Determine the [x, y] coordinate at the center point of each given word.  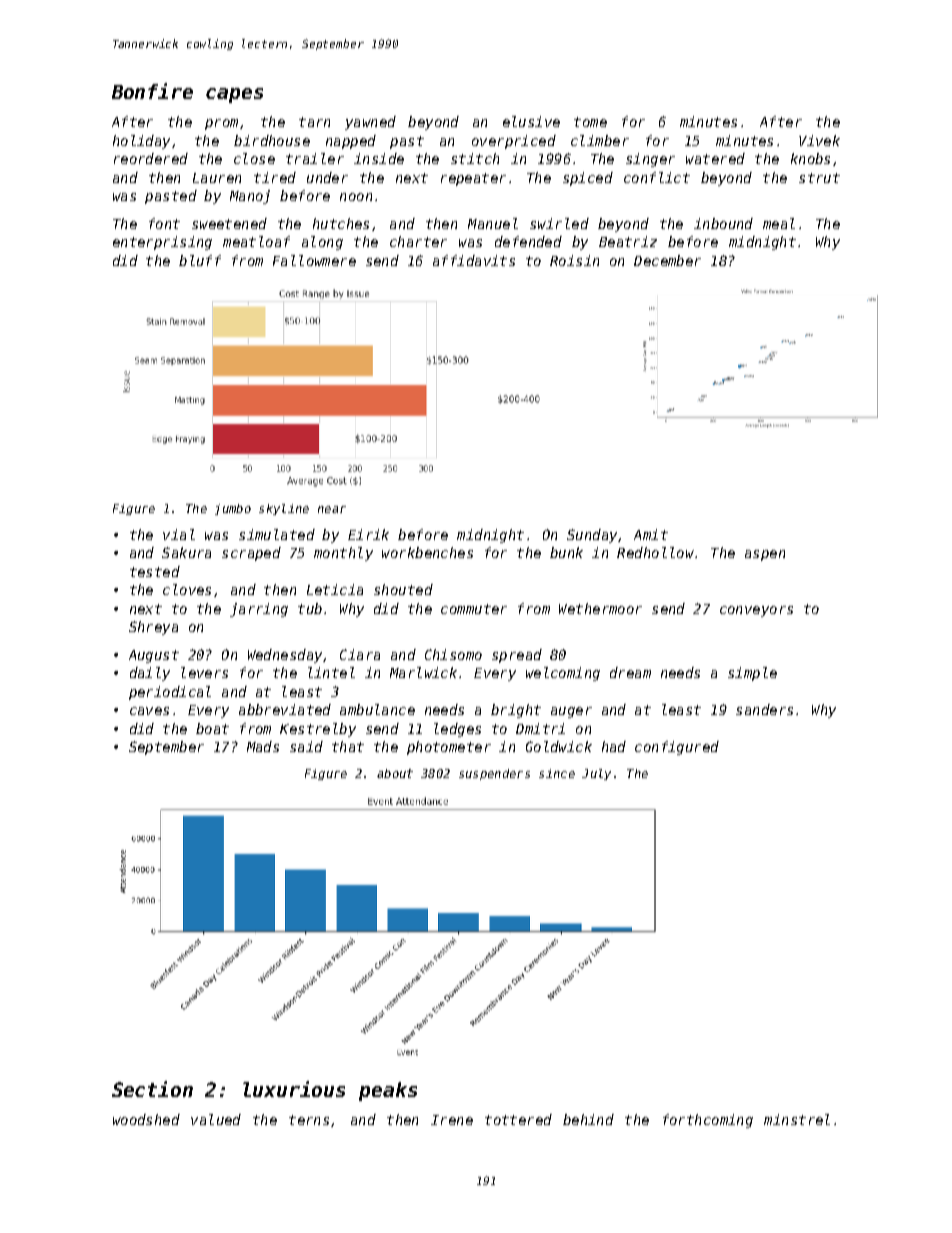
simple [752, 674]
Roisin [574, 260]
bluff [200, 260]
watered [715, 158]
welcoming [563, 674]
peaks [388, 1091]
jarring [259, 610]
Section [152, 1089]
